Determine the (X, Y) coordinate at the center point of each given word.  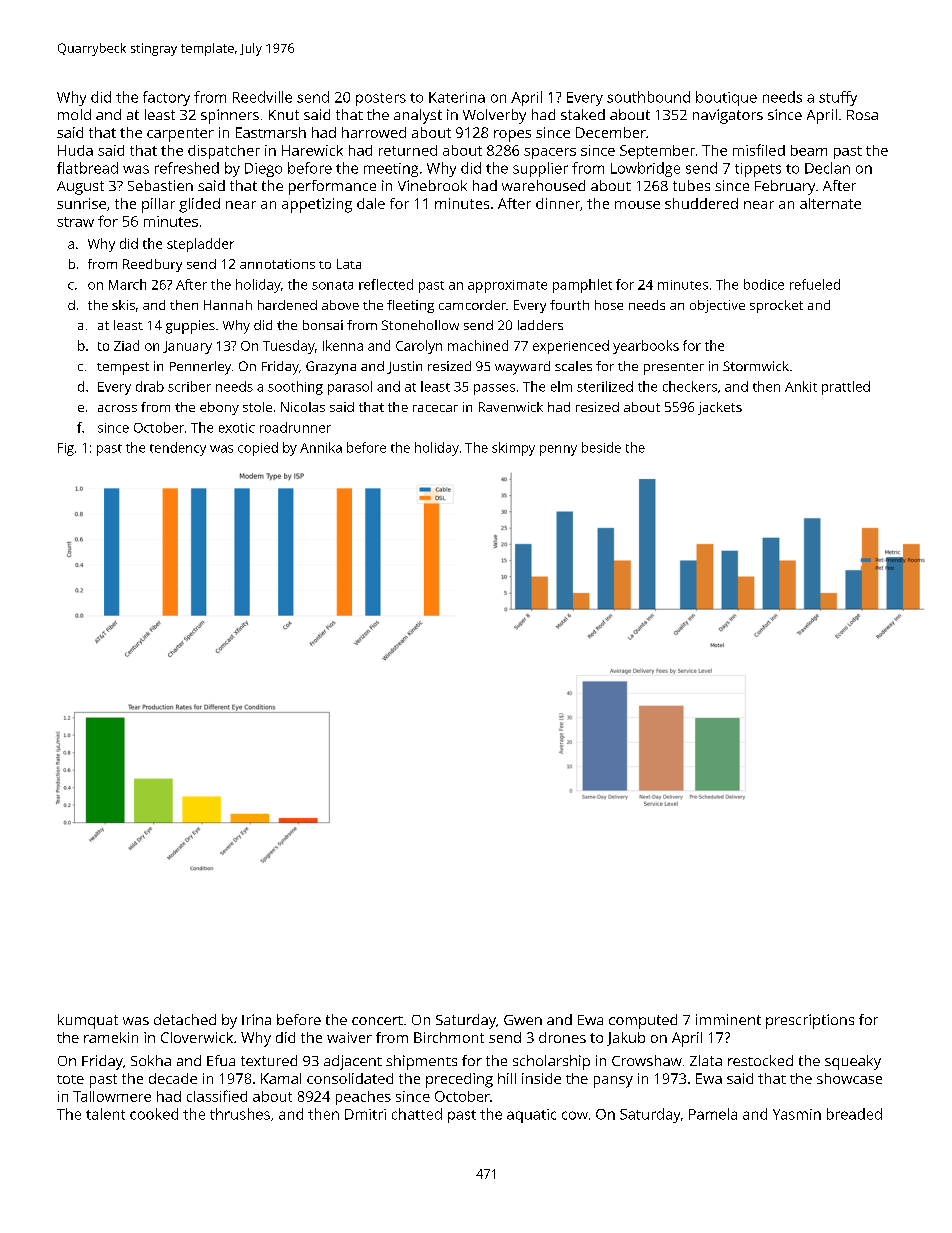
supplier (540, 169)
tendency (178, 449)
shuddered (701, 203)
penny (558, 450)
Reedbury (152, 265)
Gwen (523, 1020)
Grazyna (331, 368)
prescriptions (810, 1021)
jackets (720, 408)
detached (185, 1019)
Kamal (281, 1078)
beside (601, 447)
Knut (284, 115)
